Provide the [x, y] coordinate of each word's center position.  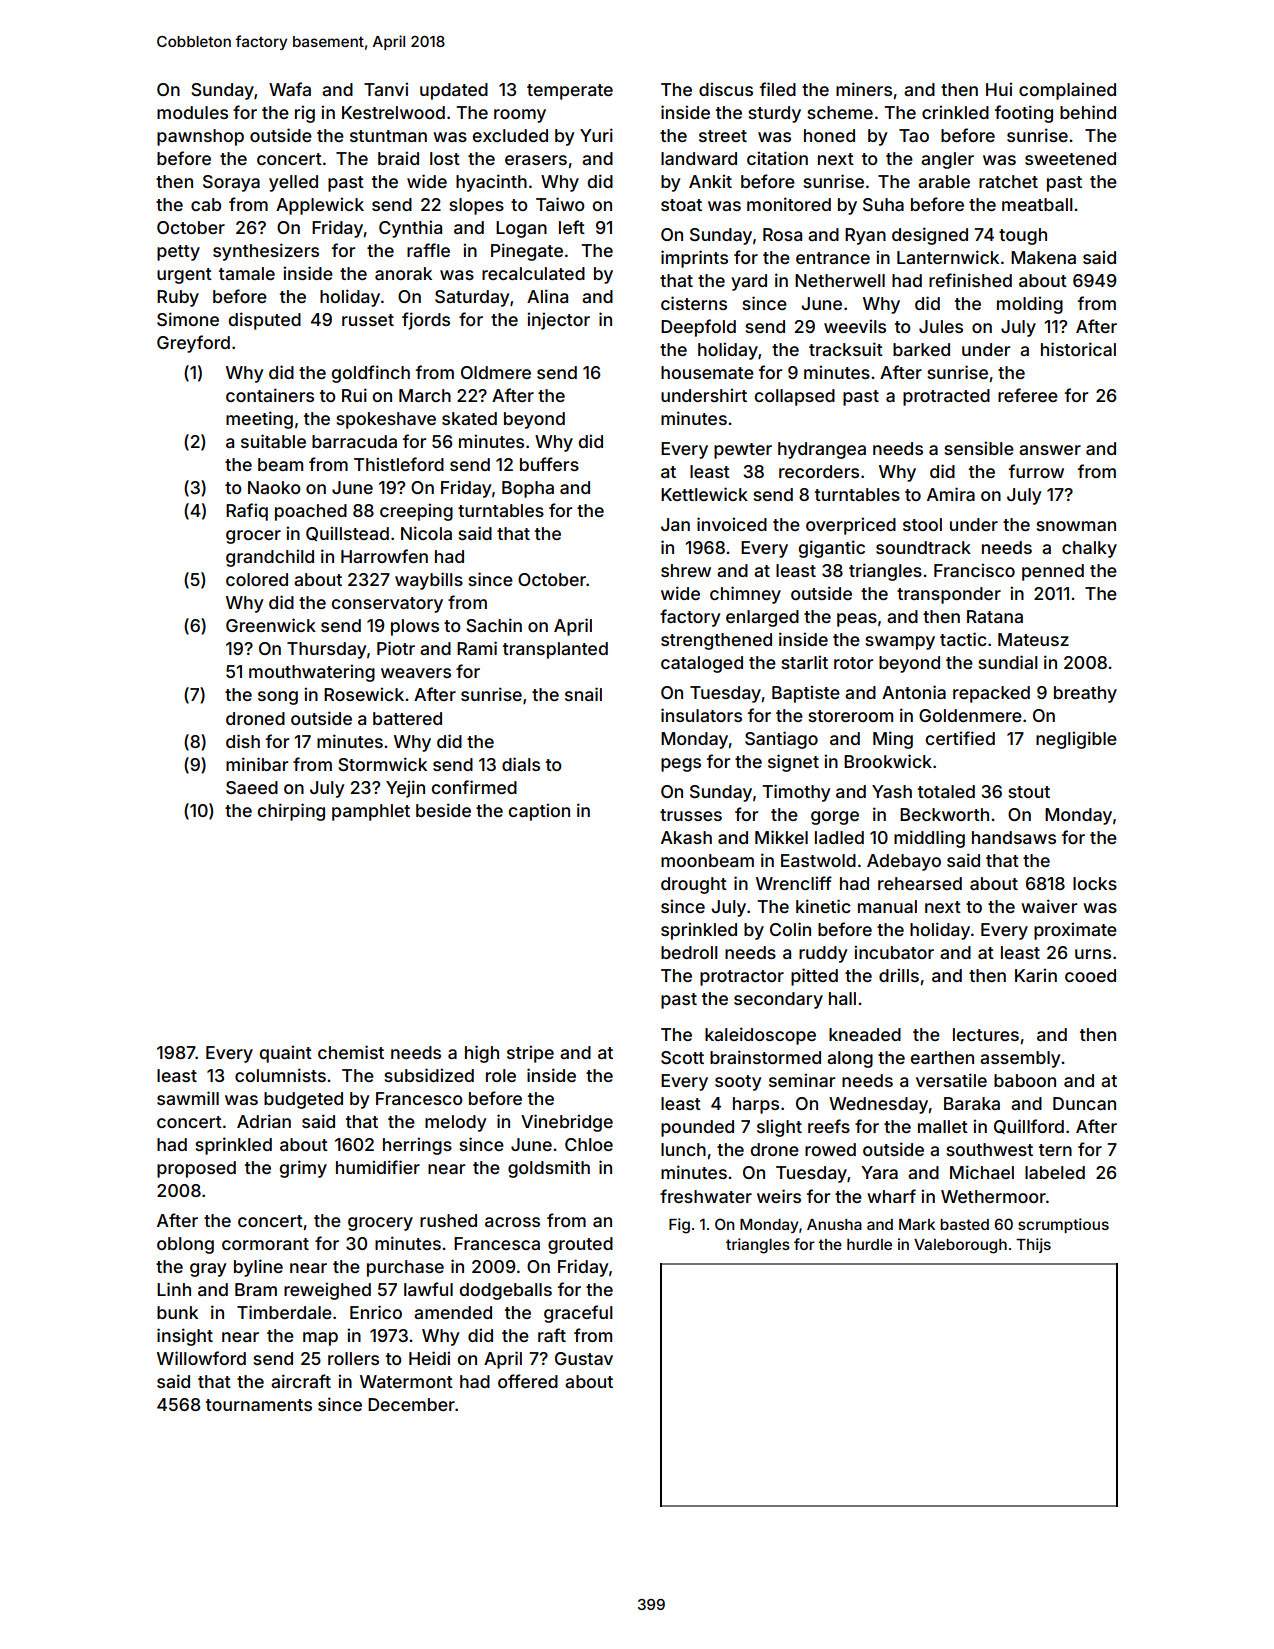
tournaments [259, 1405]
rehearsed [920, 883]
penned [1053, 572]
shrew [686, 570]
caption [539, 812]
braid [398, 158]
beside [443, 810]
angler [947, 160]
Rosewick [364, 694]
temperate [570, 92]
